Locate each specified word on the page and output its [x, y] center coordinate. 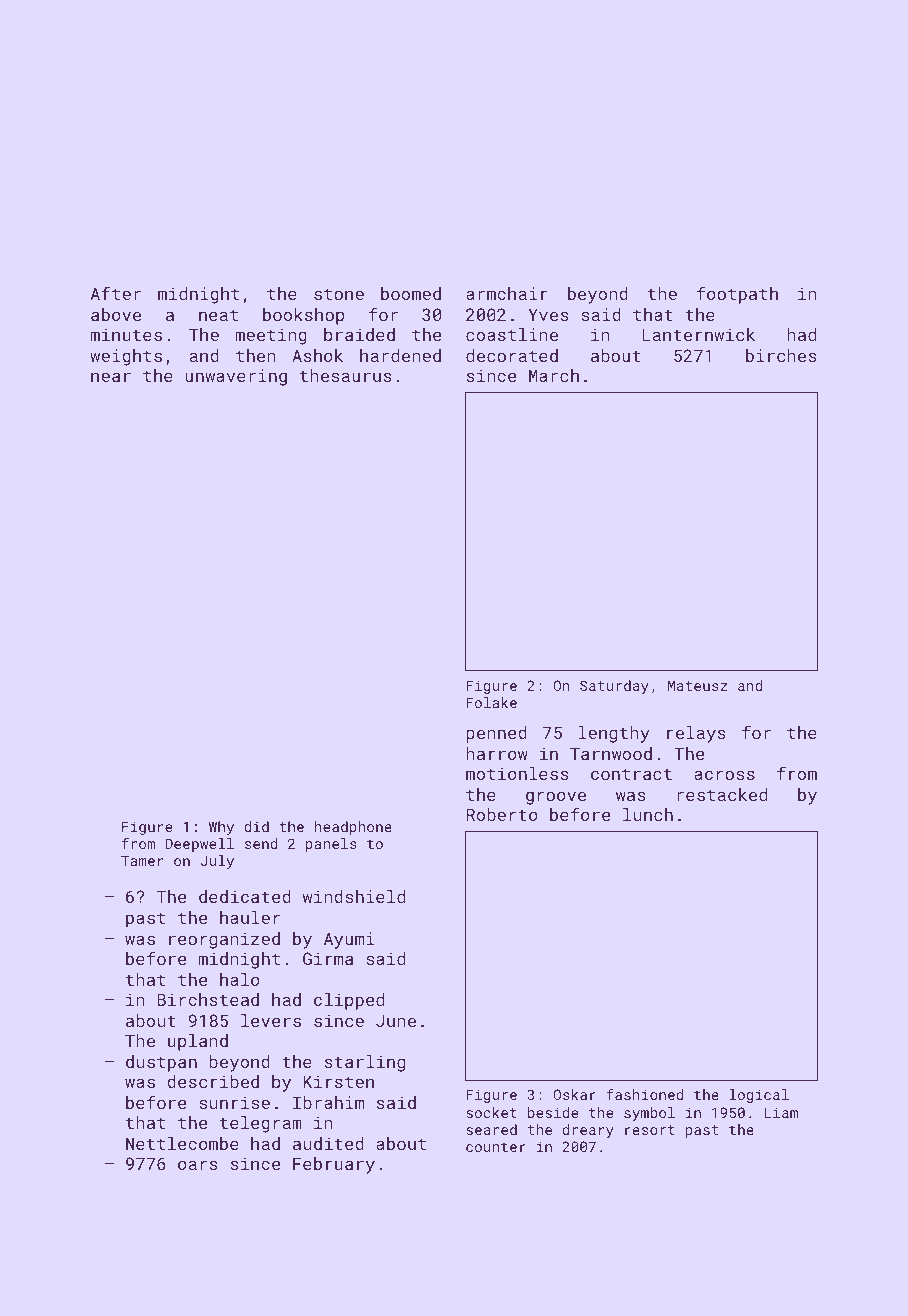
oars [198, 1165]
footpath [737, 295]
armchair [507, 293]
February [334, 1165]
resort [650, 1130]
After [116, 293]
